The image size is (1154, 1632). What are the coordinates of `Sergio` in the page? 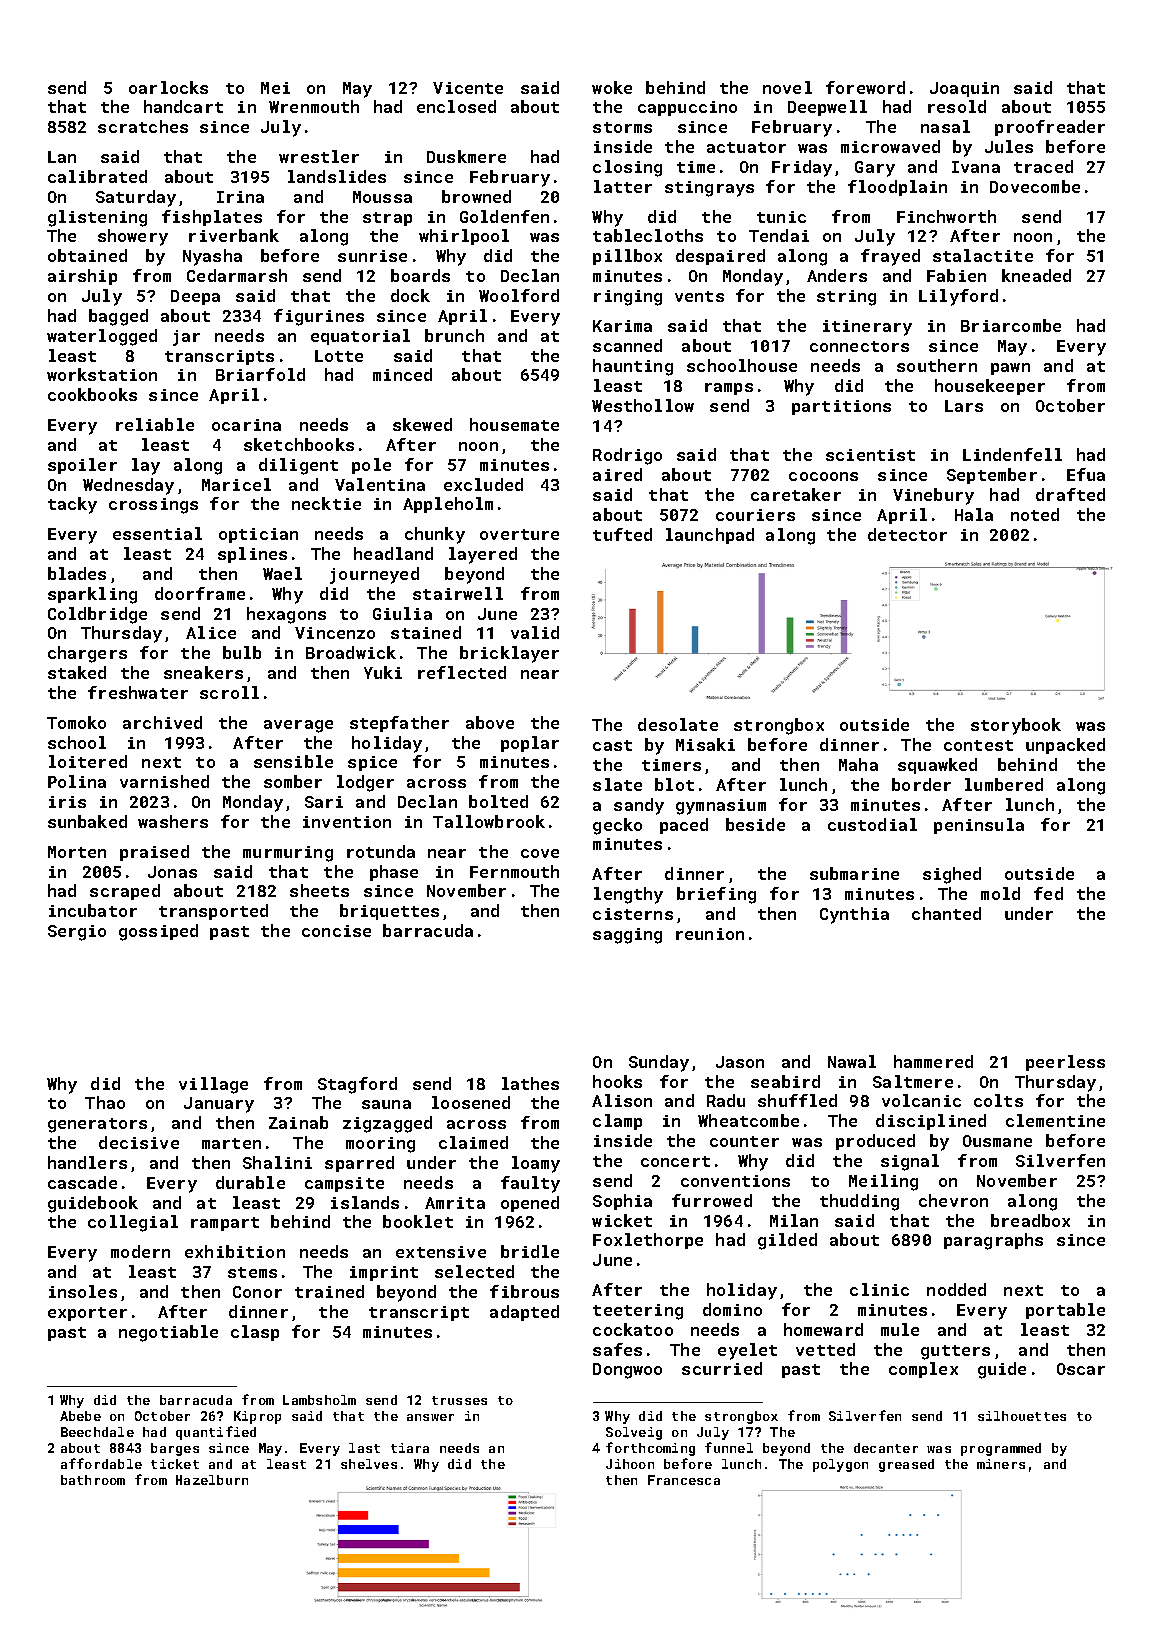 It's located at (77, 933).
